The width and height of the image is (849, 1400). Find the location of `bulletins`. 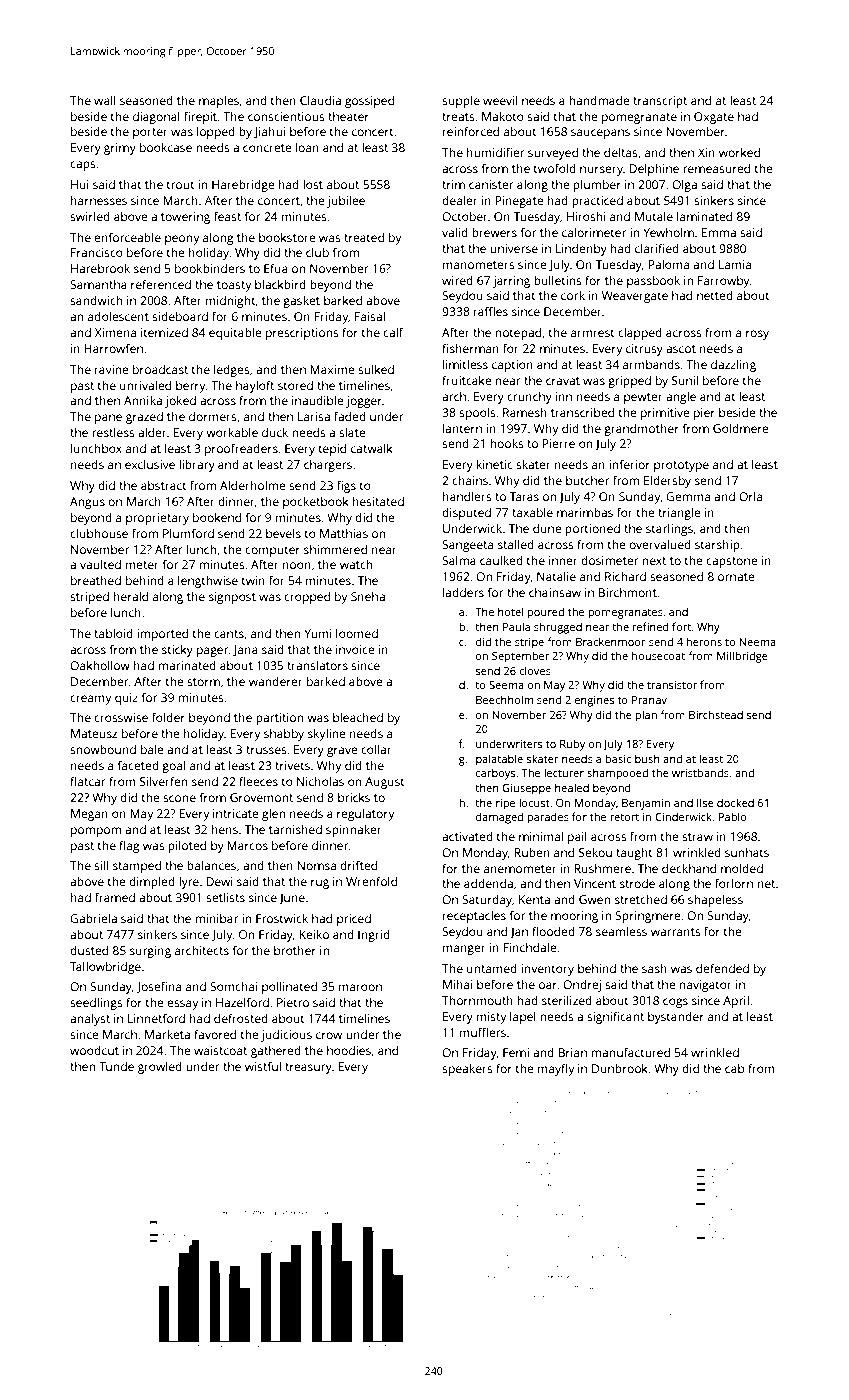

bulletins is located at coordinates (558, 280).
